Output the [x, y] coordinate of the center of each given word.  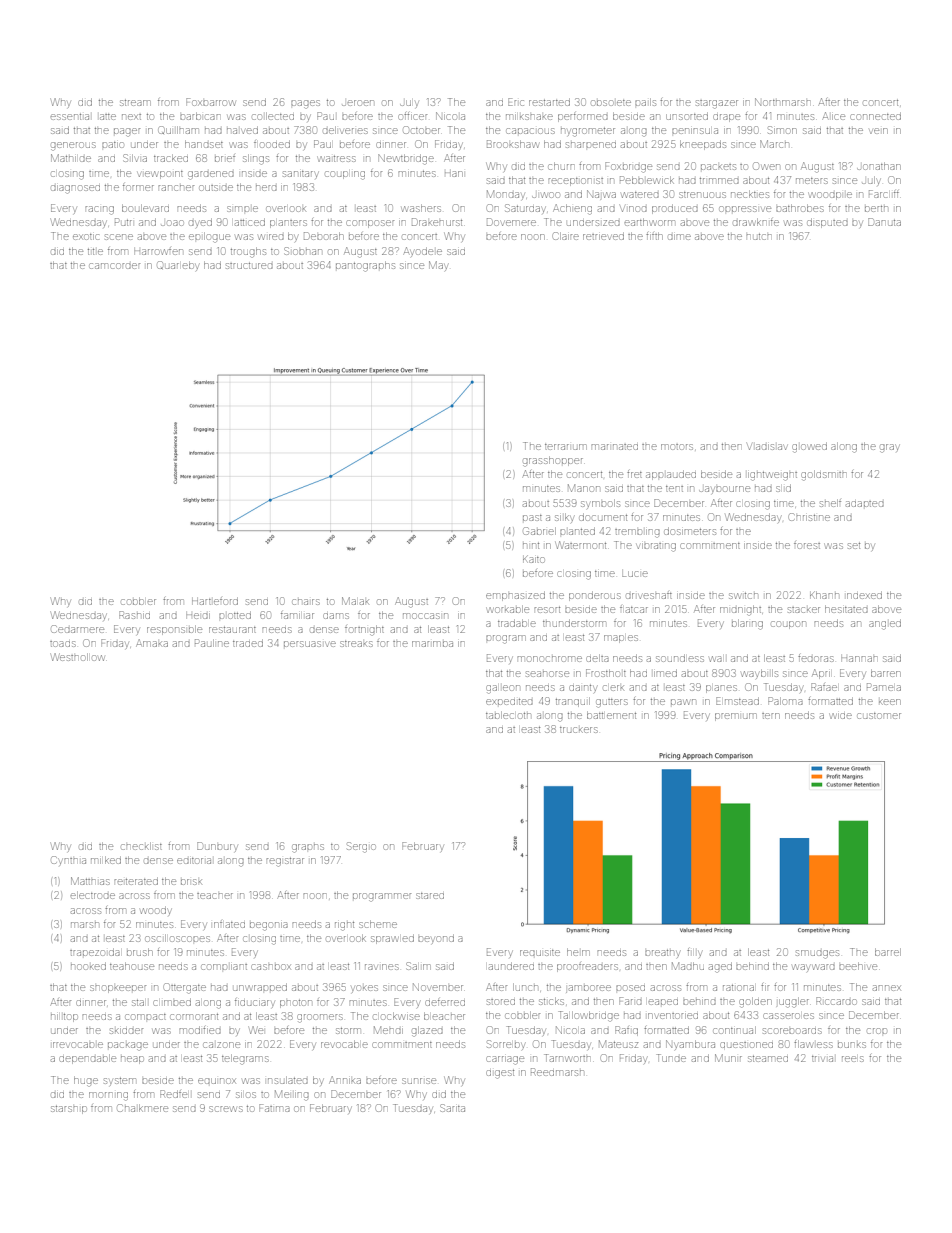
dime [679, 237]
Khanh [824, 595]
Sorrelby [505, 1045]
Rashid [134, 615]
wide [841, 716]
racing [100, 210]
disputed [827, 223]
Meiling [292, 1095]
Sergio [361, 847]
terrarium [565, 447]
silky [564, 518]
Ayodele [423, 252]
